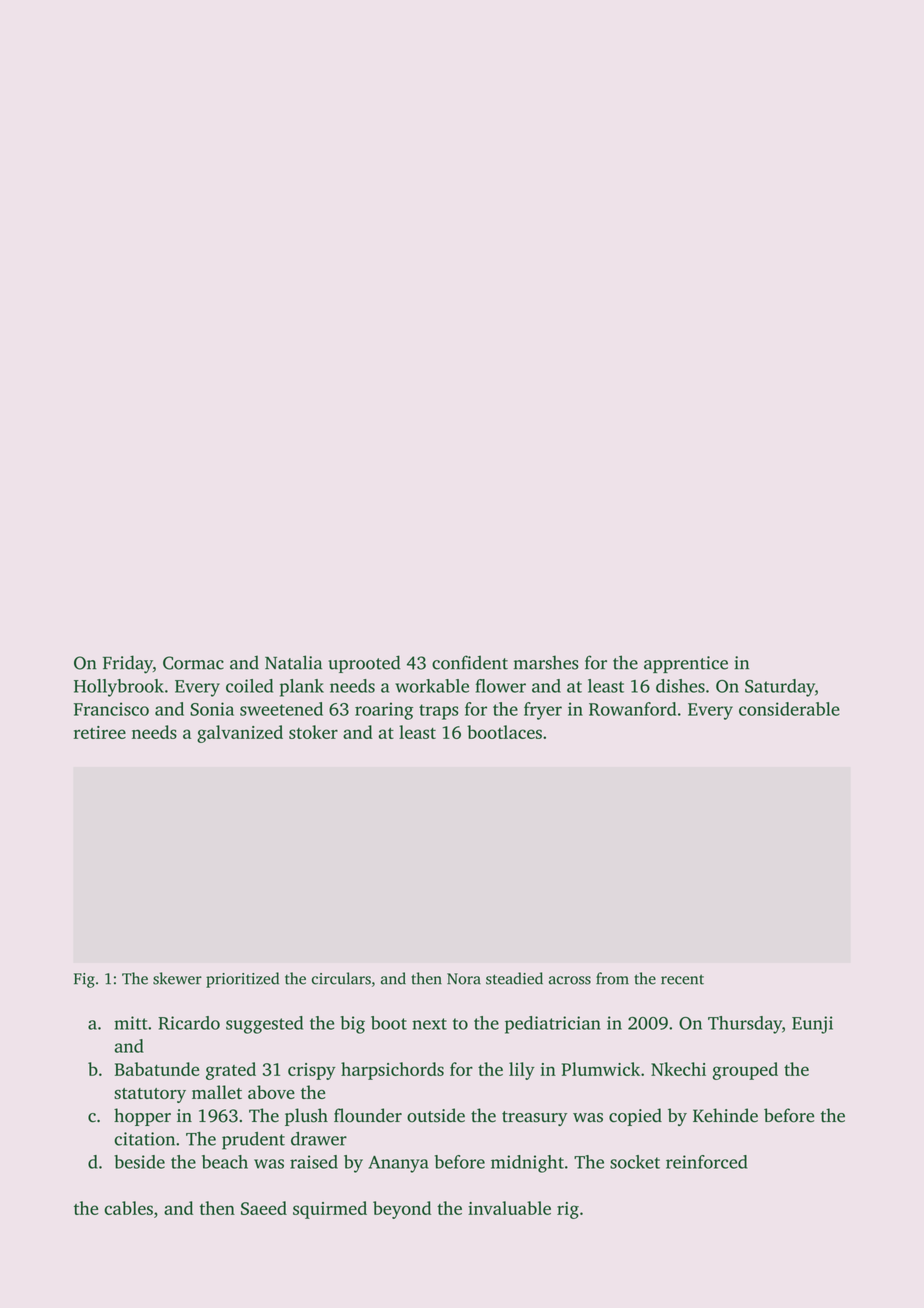  What do you see at coordinates (789, 709) in the document?
I see `considerable` at bounding box center [789, 709].
